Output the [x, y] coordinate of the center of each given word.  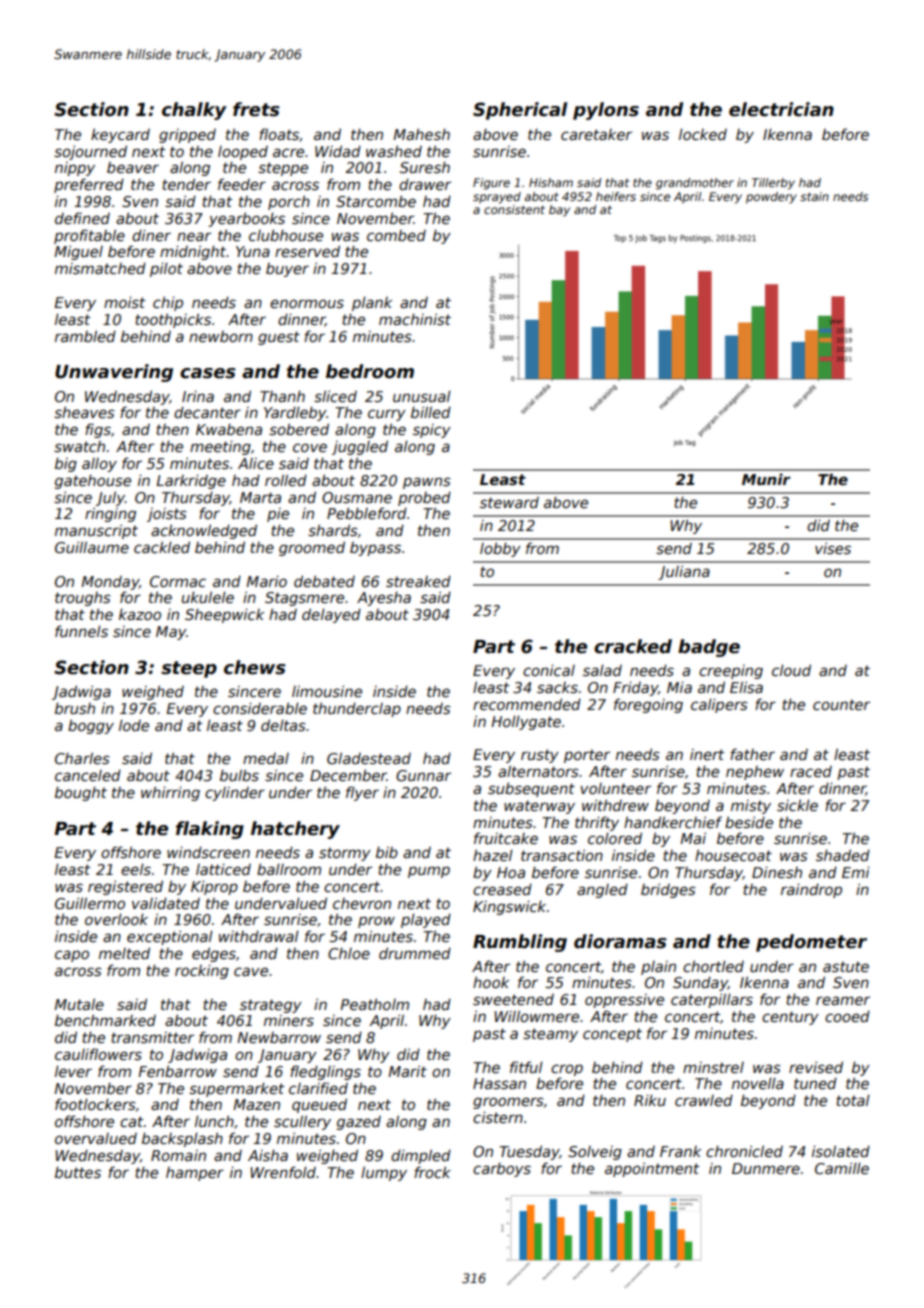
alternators [538, 771]
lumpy [384, 1173]
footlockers [95, 1104]
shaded [843, 855]
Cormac [178, 581]
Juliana [684, 572]
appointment [652, 1169]
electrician [781, 109]
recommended [527, 704]
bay [559, 211]
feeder [242, 184]
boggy [91, 726]
